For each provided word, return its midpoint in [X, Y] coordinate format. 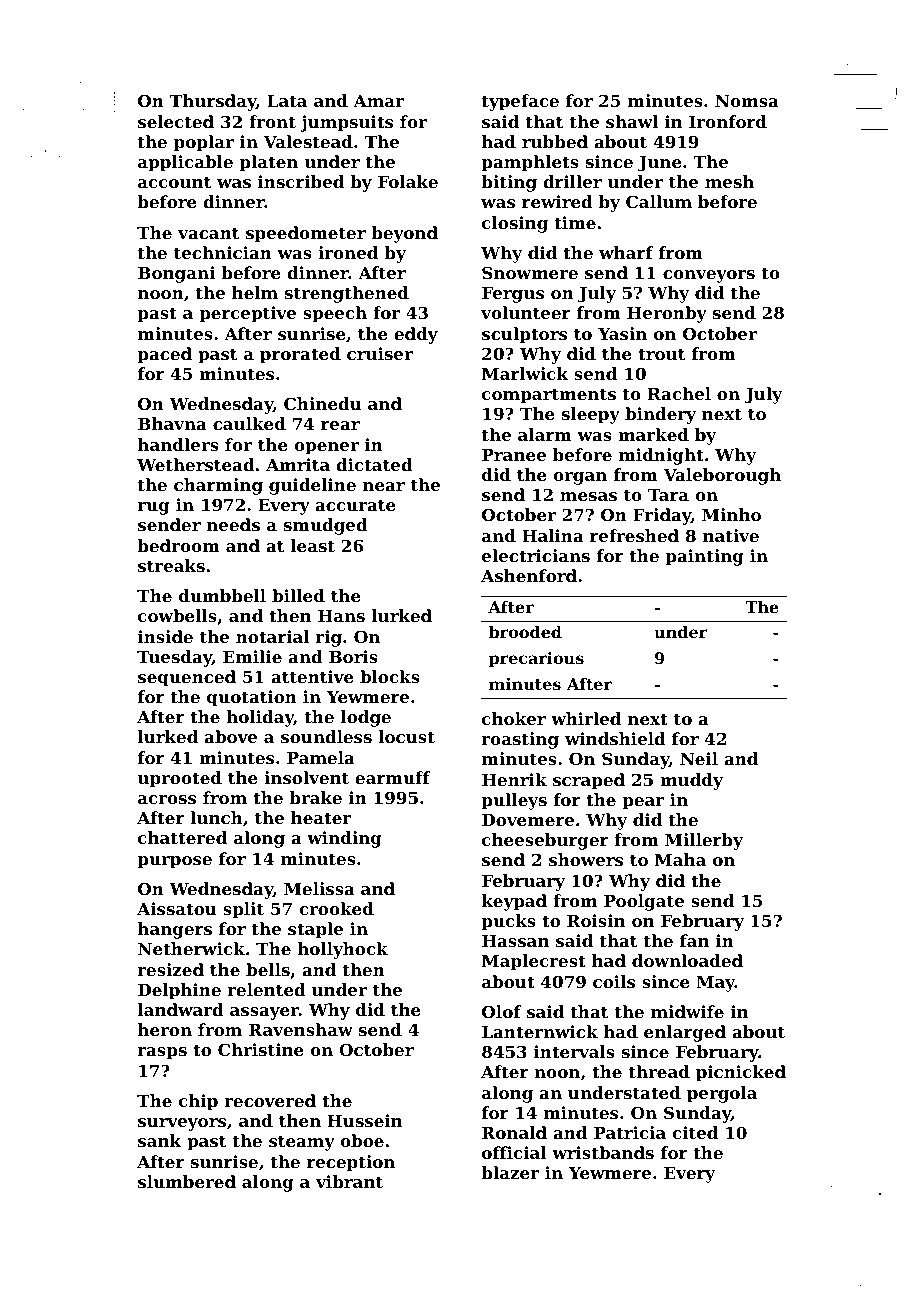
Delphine [179, 991]
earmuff [393, 777]
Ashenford [529, 575]
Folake [408, 181]
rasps [162, 1053]
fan [694, 940]
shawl [632, 121]
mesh [729, 181]
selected [176, 121]
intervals [574, 1051]
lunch [216, 817]
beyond [404, 234]
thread [659, 1071]
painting [705, 557]
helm [255, 292]
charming [218, 486]
